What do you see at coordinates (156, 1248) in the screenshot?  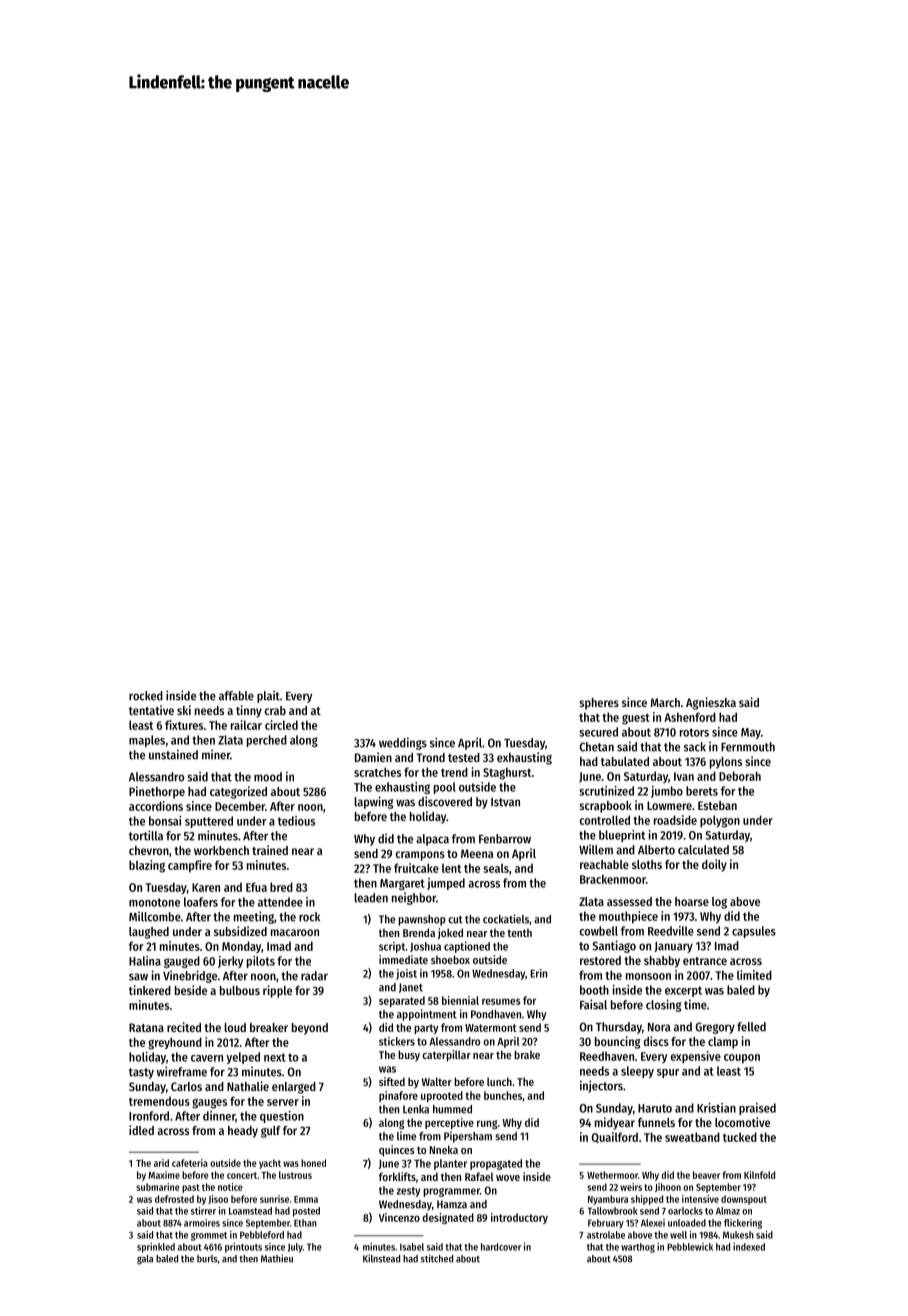 I see `sprinkled` at bounding box center [156, 1248].
